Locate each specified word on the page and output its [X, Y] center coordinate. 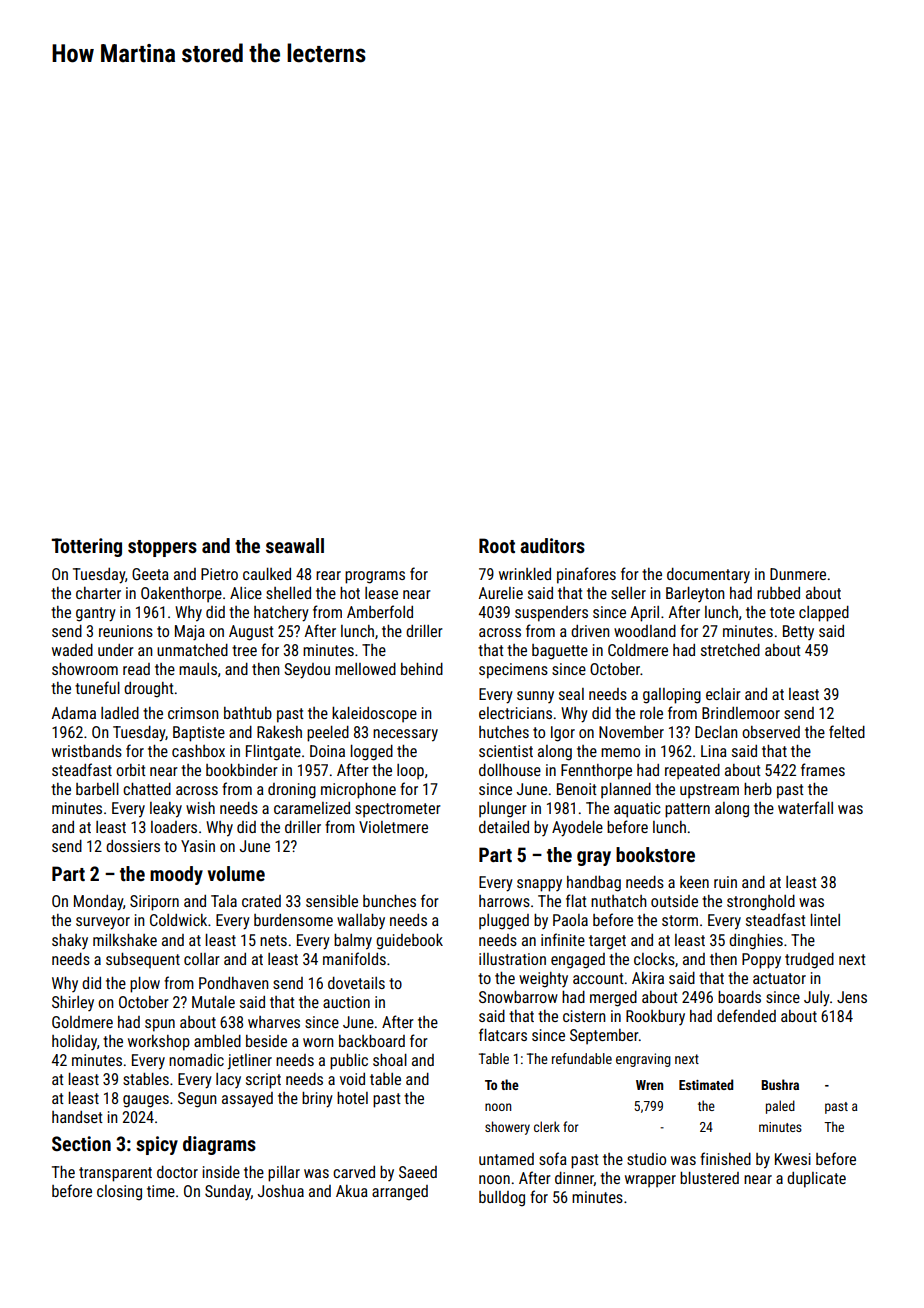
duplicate [816, 1180]
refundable [582, 1058]
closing [119, 1193]
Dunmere [798, 574]
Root [497, 545]
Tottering [86, 547]
